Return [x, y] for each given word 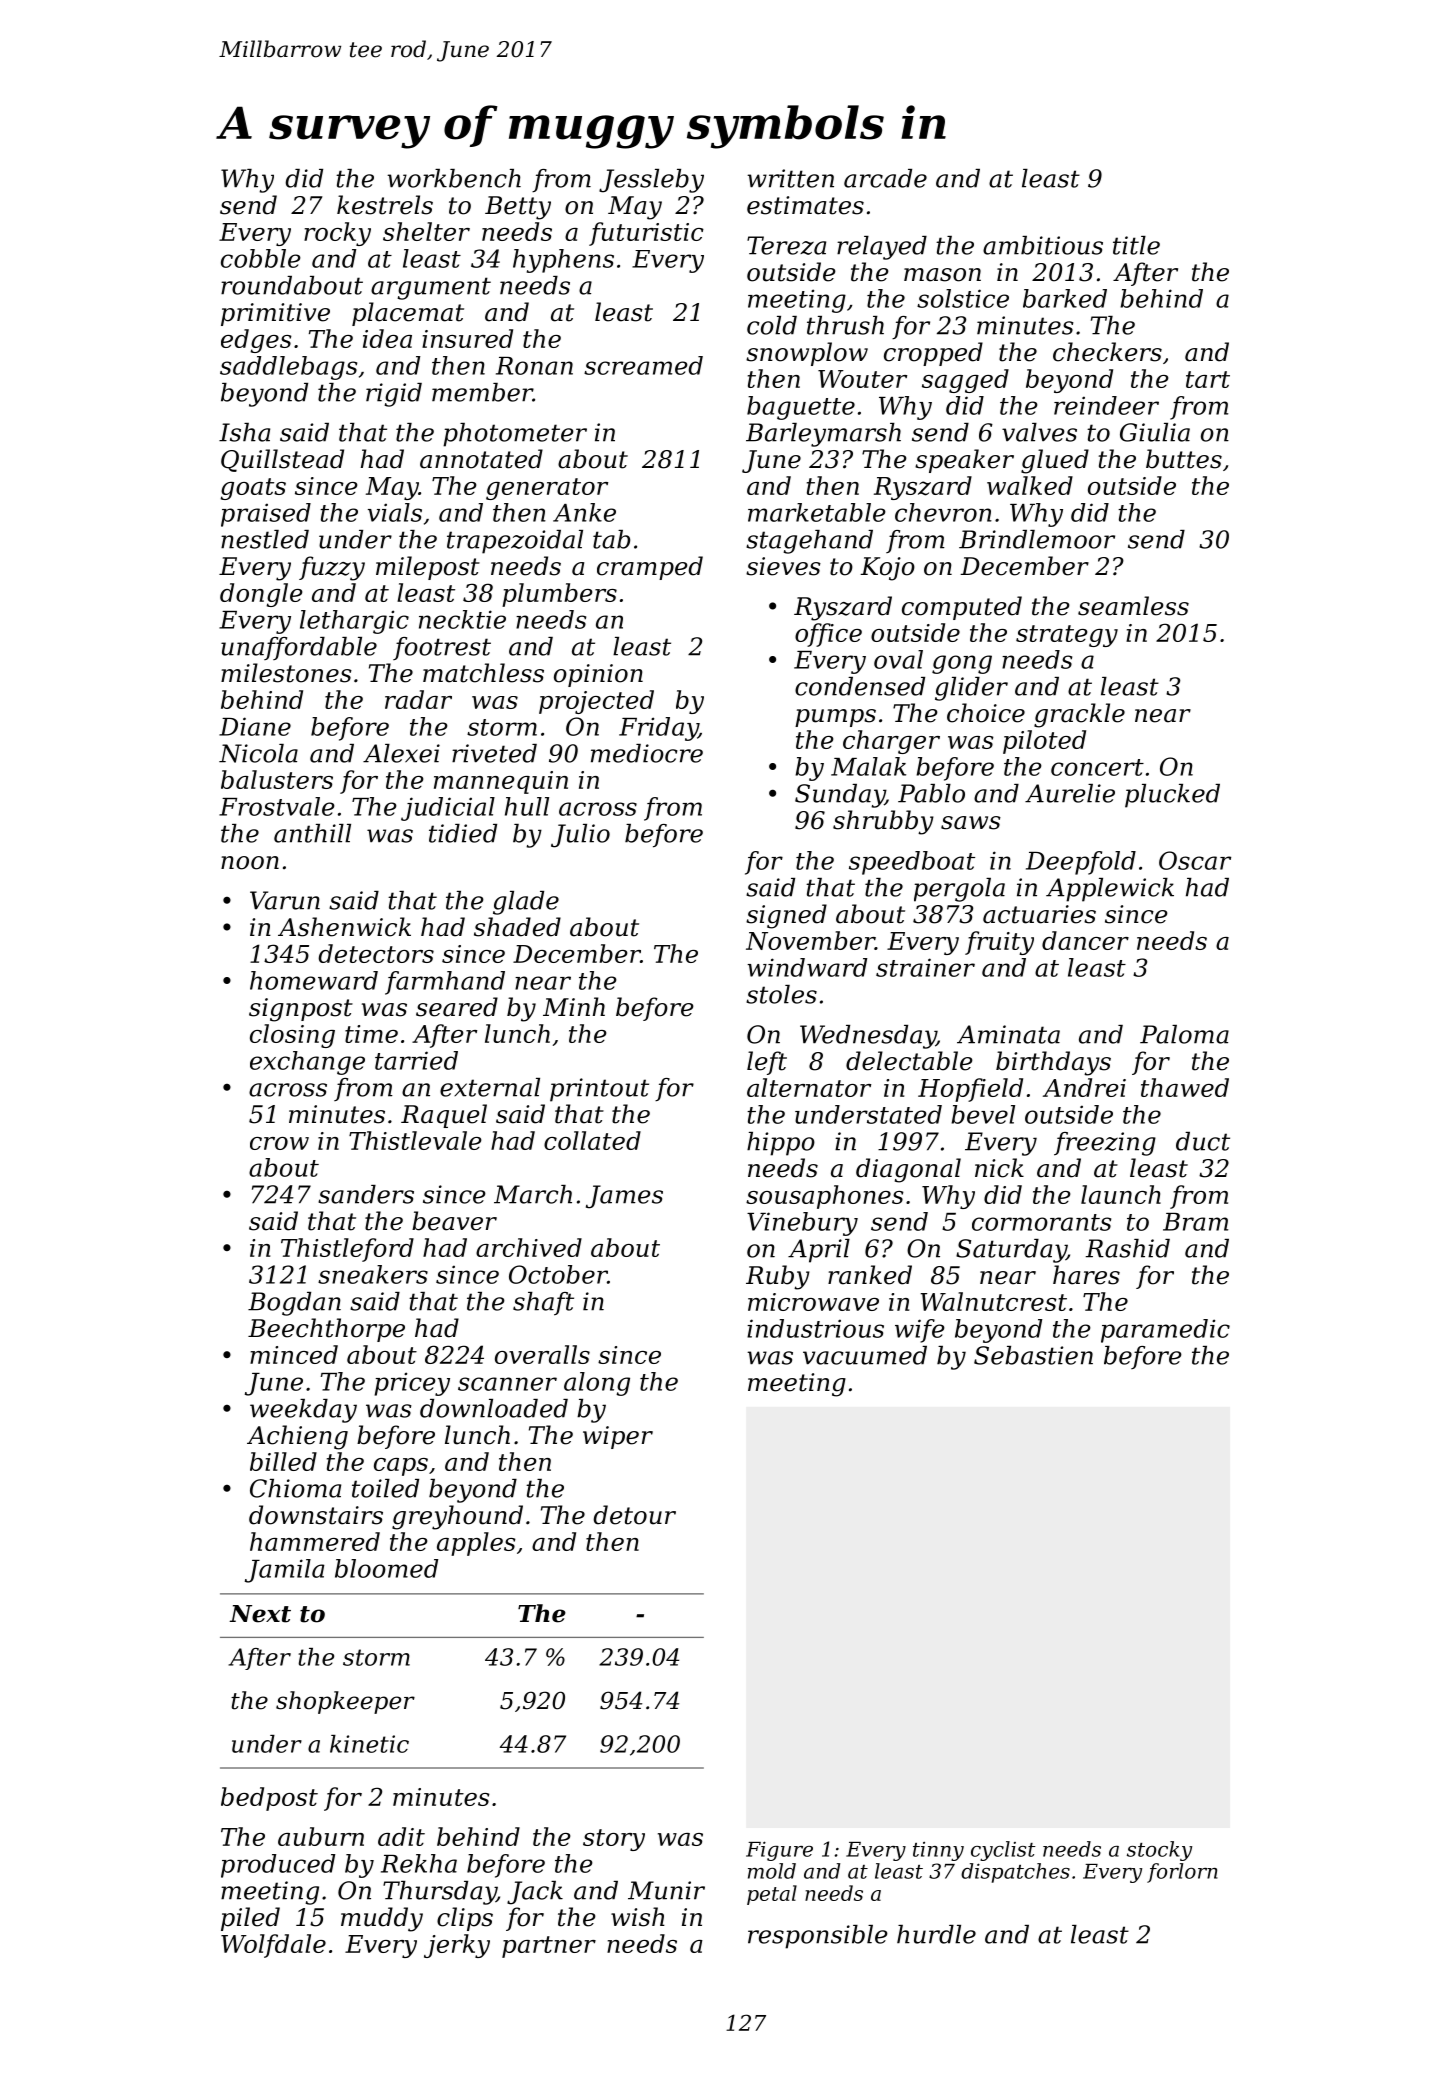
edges [256, 341]
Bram [1195, 1222]
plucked [1172, 796]
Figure [779, 1851]
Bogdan [294, 1304]
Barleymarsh [823, 435]
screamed [643, 365]
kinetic [369, 1744]
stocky [1159, 1851]
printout [599, 1090]
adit [401, 1836]
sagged [965, 381]
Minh [574, 1006]
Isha [244, 432]
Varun [285, 900]
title [1136, 245]
